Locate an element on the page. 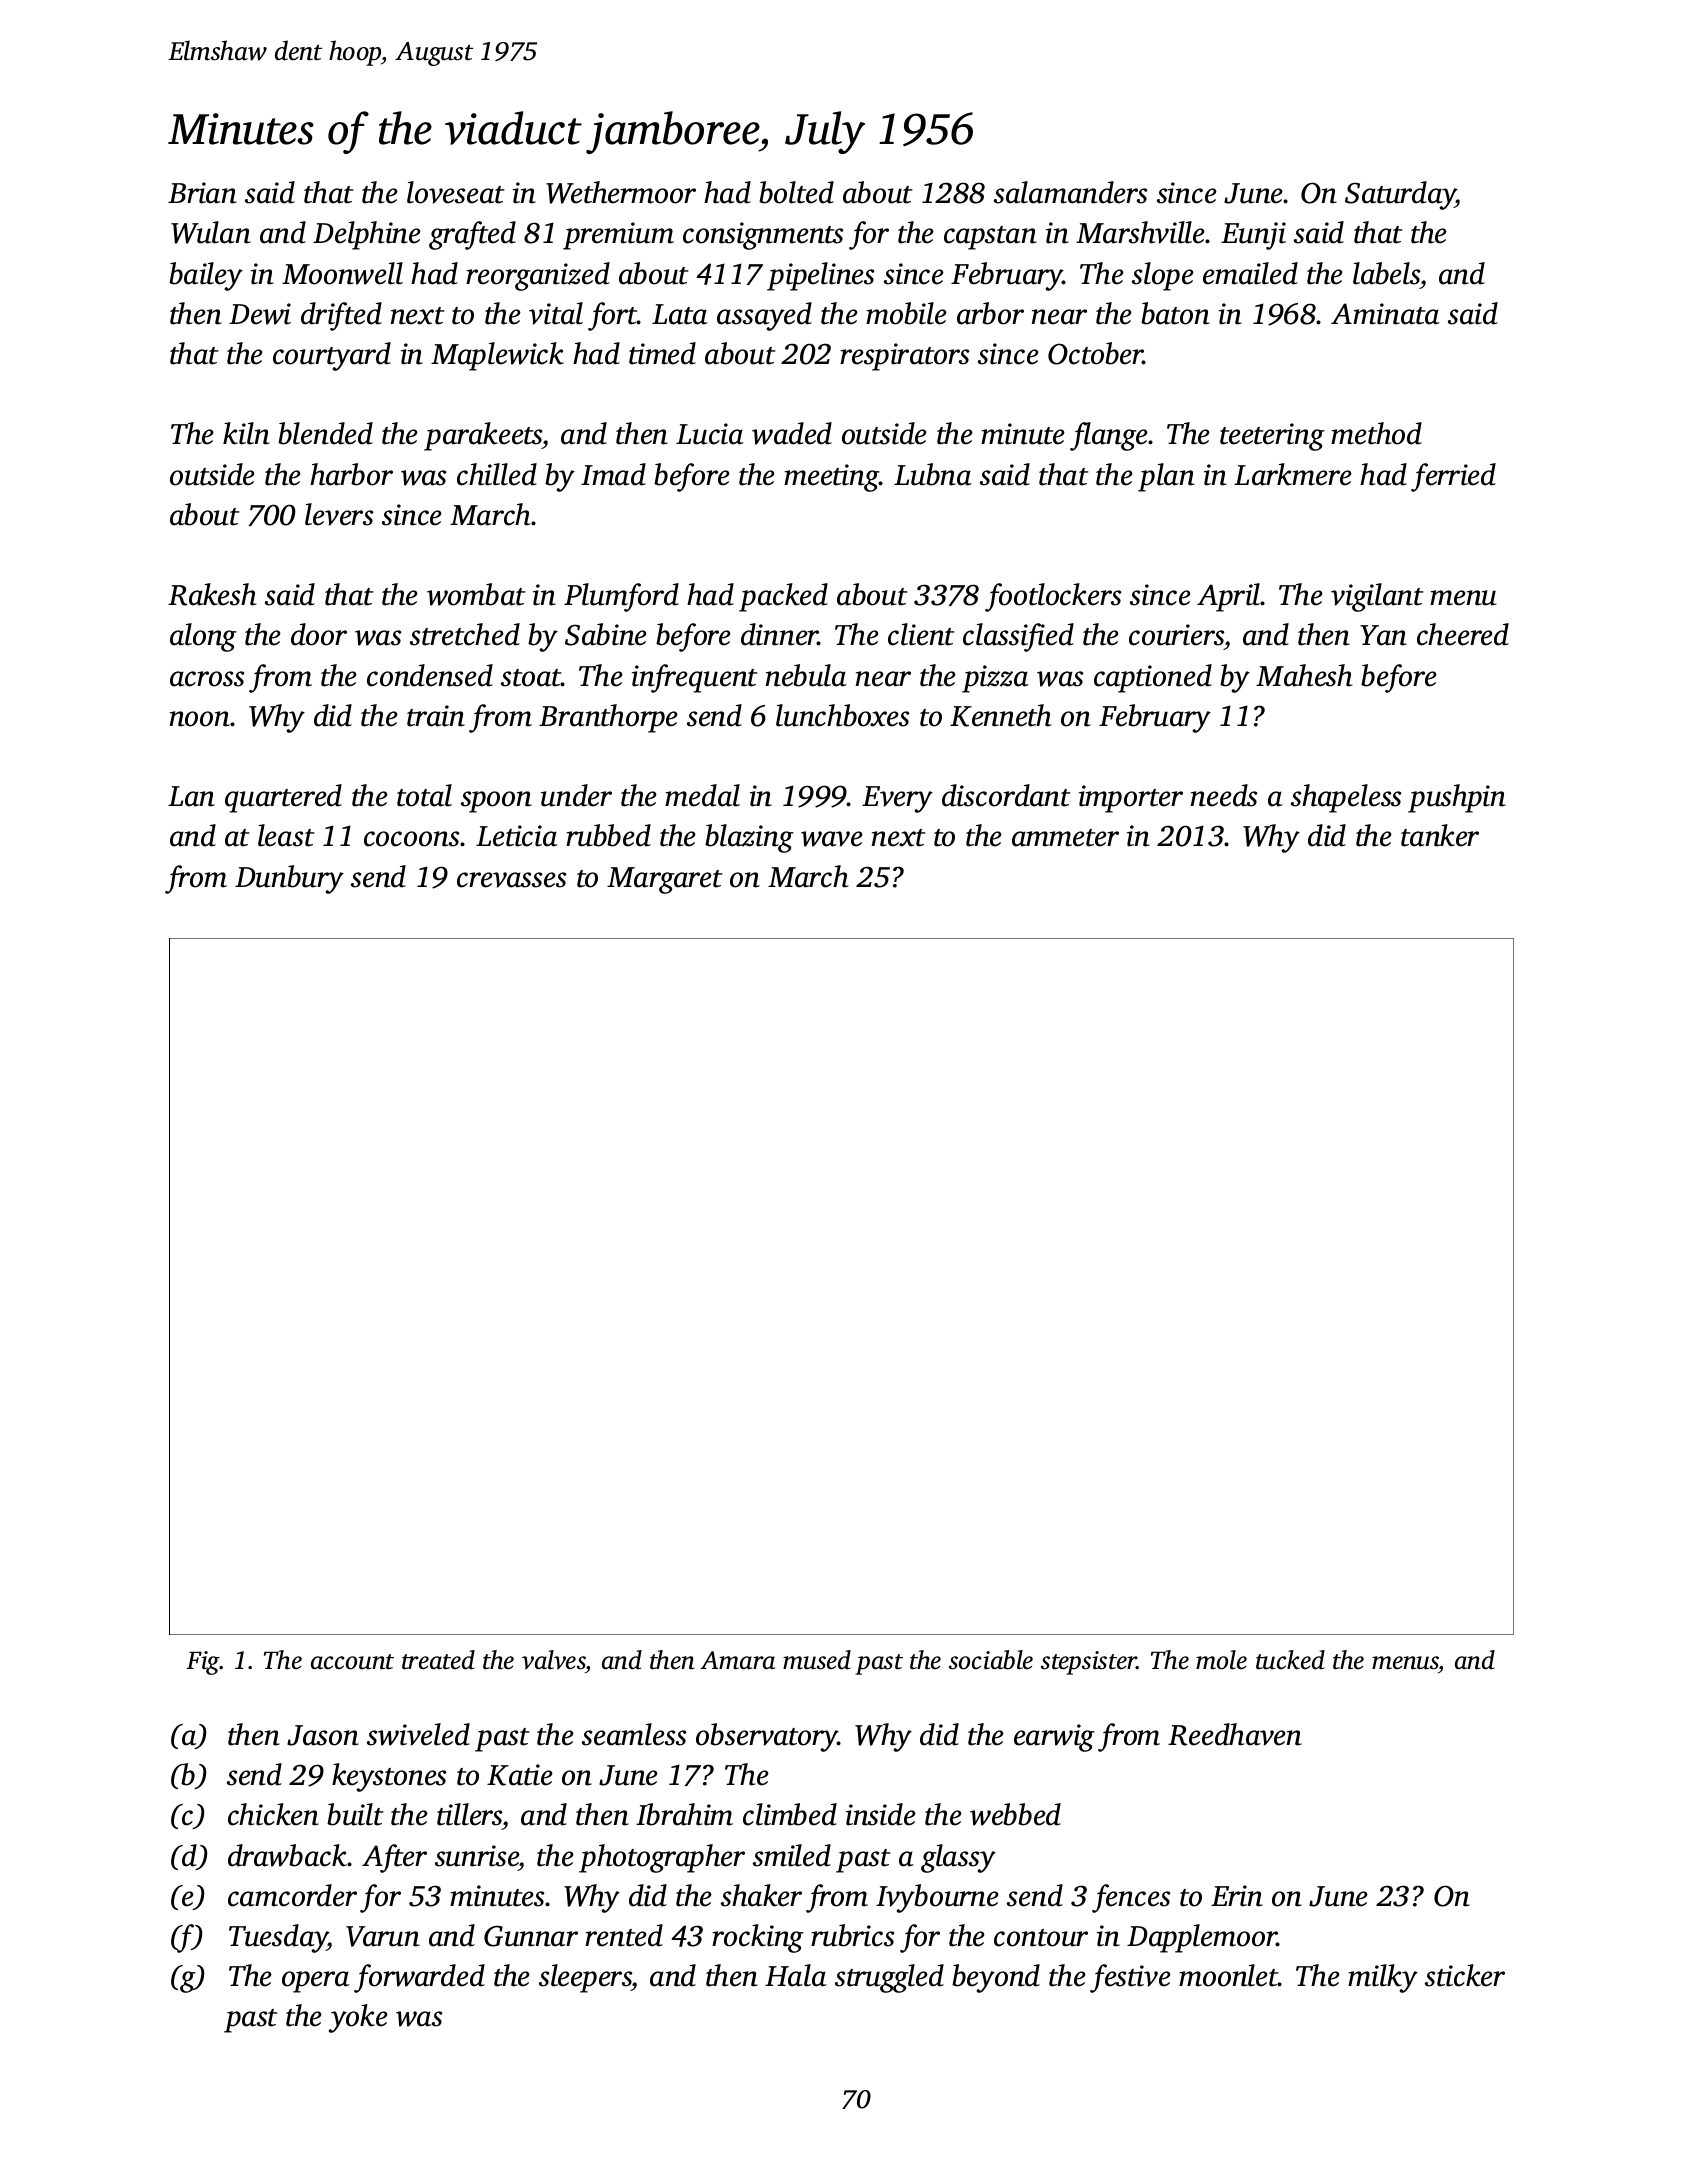  crevasses is located at coordinates (511, 880).
